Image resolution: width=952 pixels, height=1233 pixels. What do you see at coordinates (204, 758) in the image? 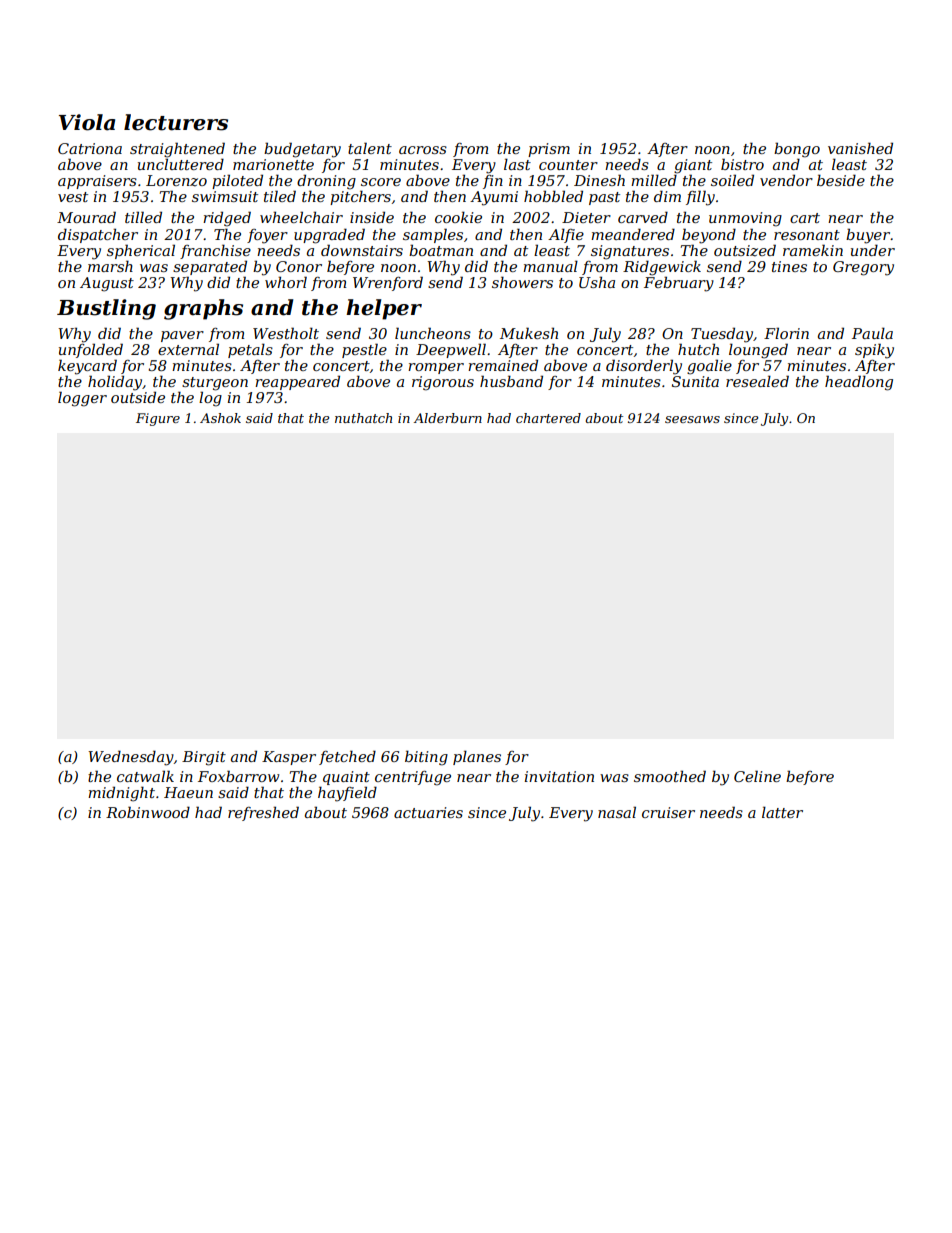
I see `Birgit` at bounding box center [204, 758].
